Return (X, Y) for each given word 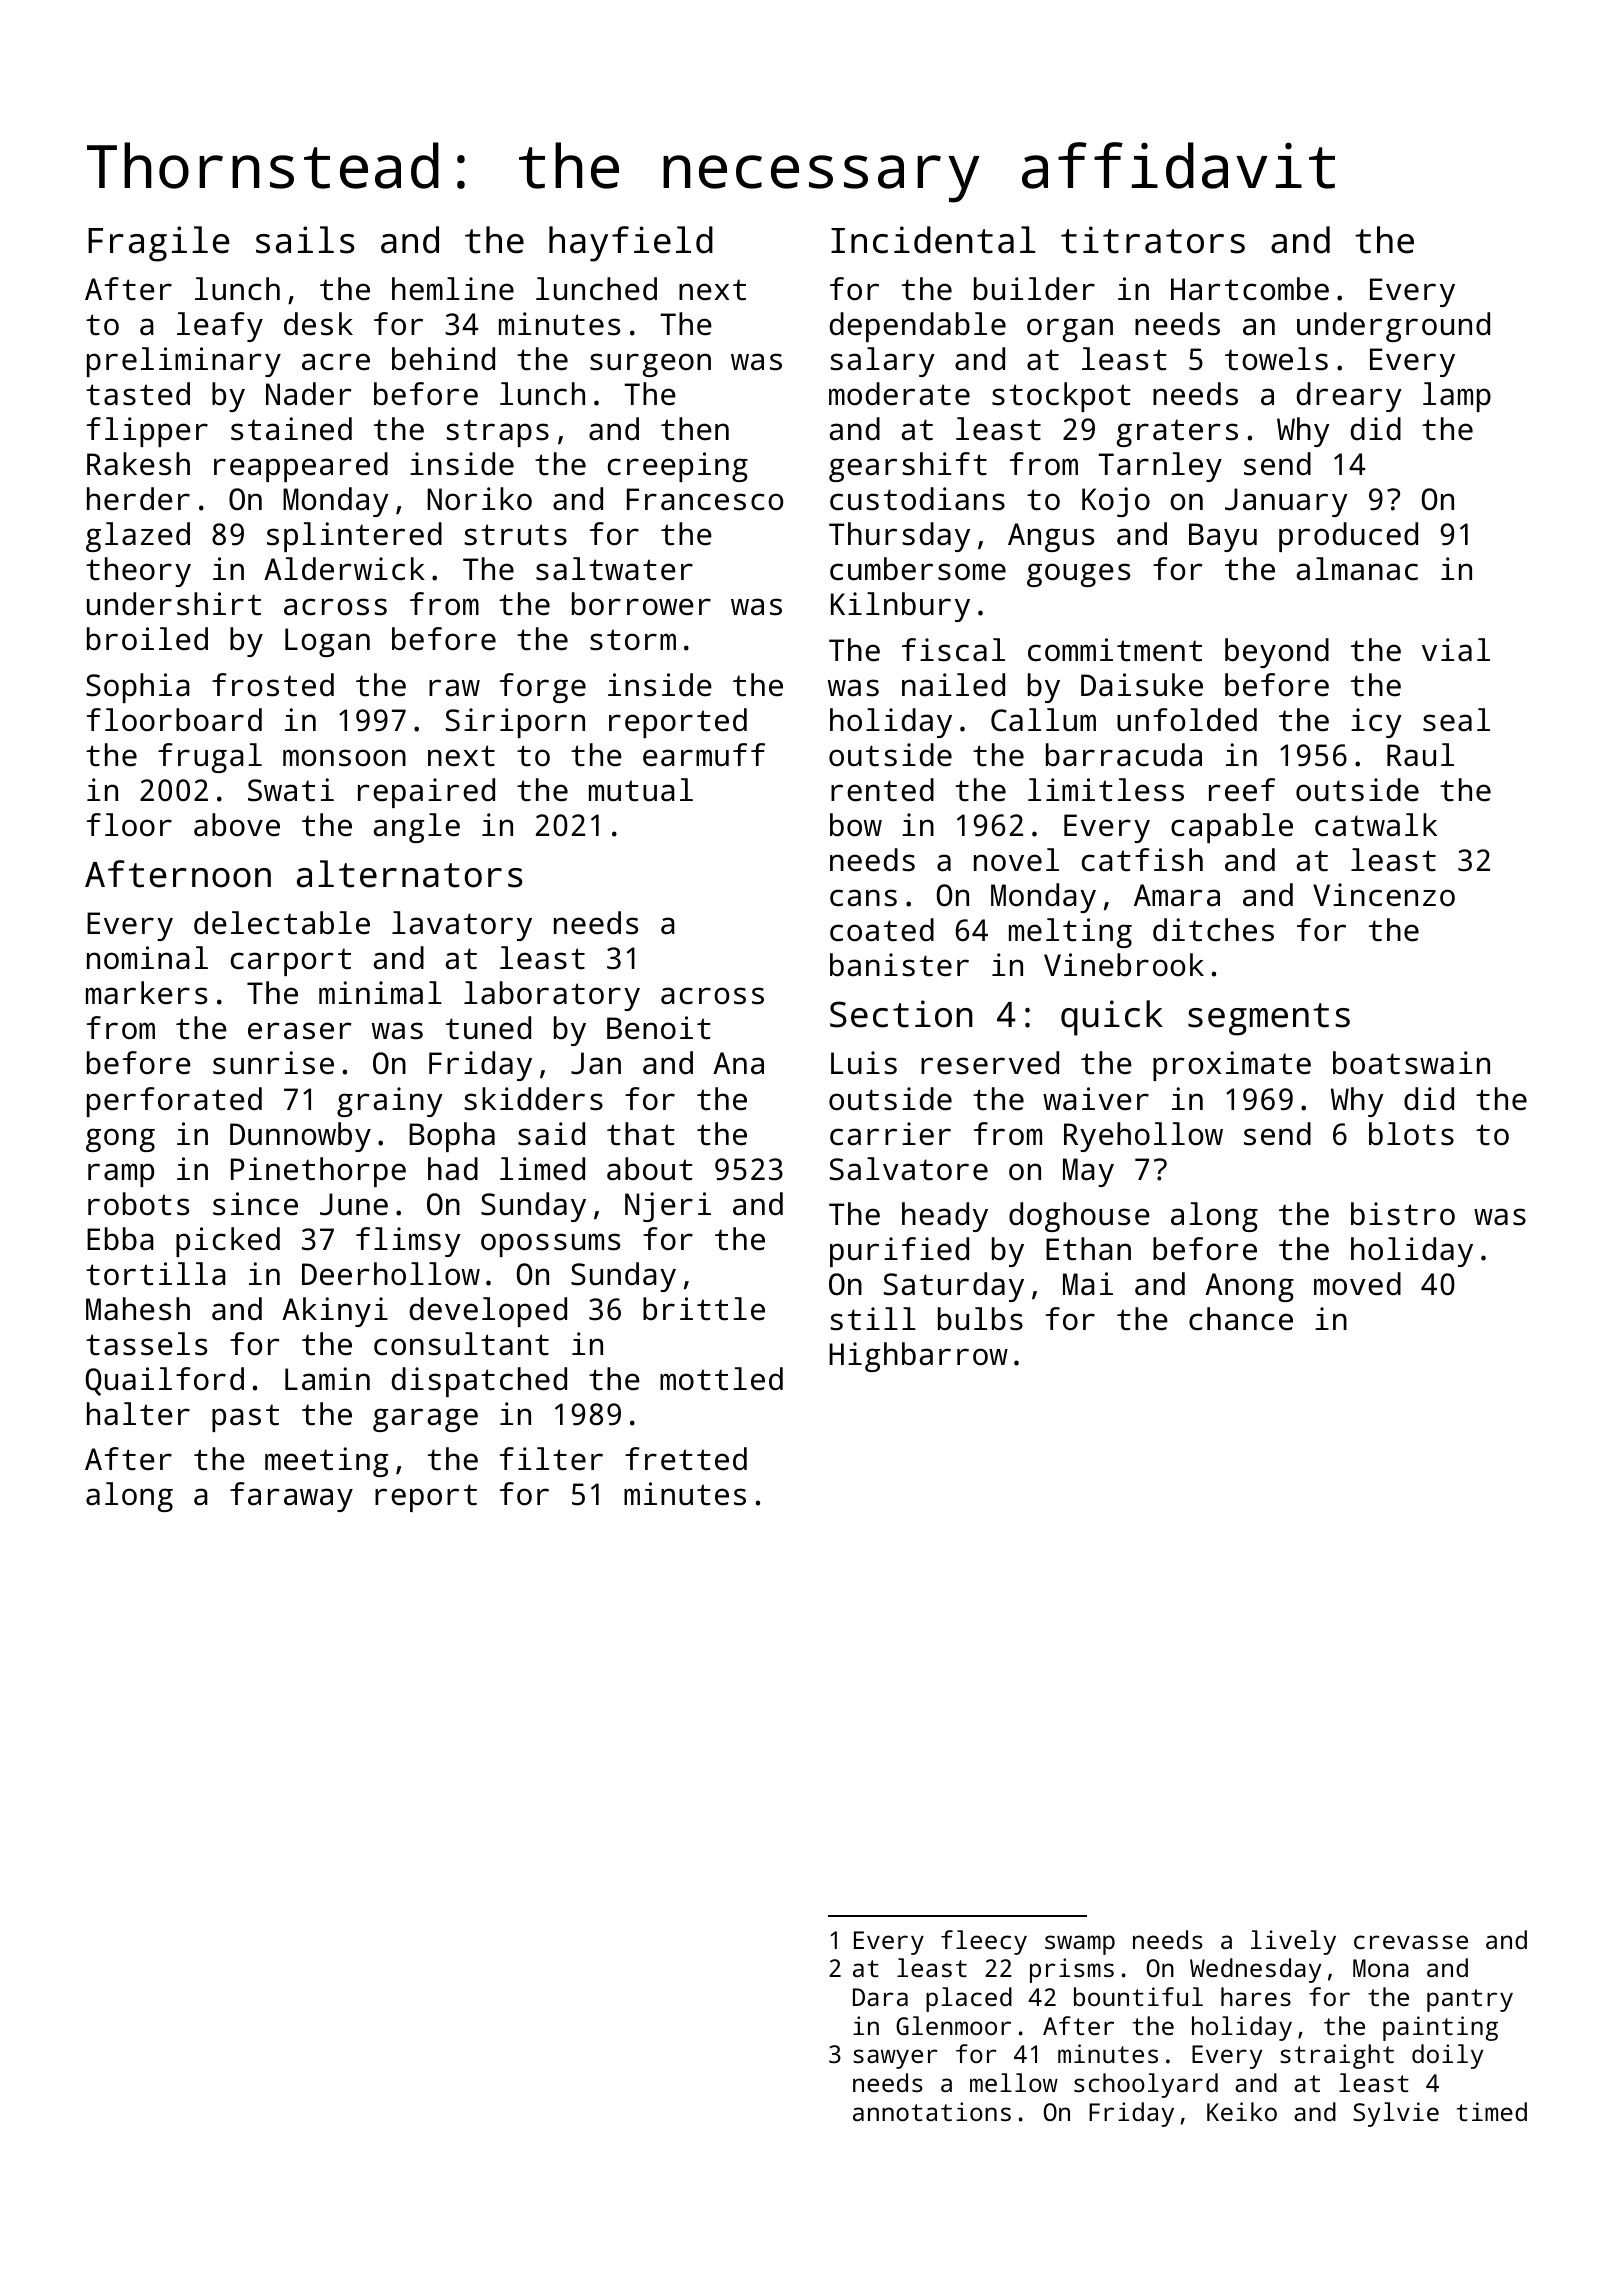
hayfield (631, 244)
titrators (1153, 240)
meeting (326, 1462)
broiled (147, 639)
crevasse (1411, 1942)
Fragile (159, 244)
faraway (291, 1497)
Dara (880, 1997)
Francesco (705, 499)
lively (1293, 1942)
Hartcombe (1250, 289)
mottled (721, 1379)
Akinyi (335, 1312)
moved (1357, 1284)
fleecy (984, 1942)
